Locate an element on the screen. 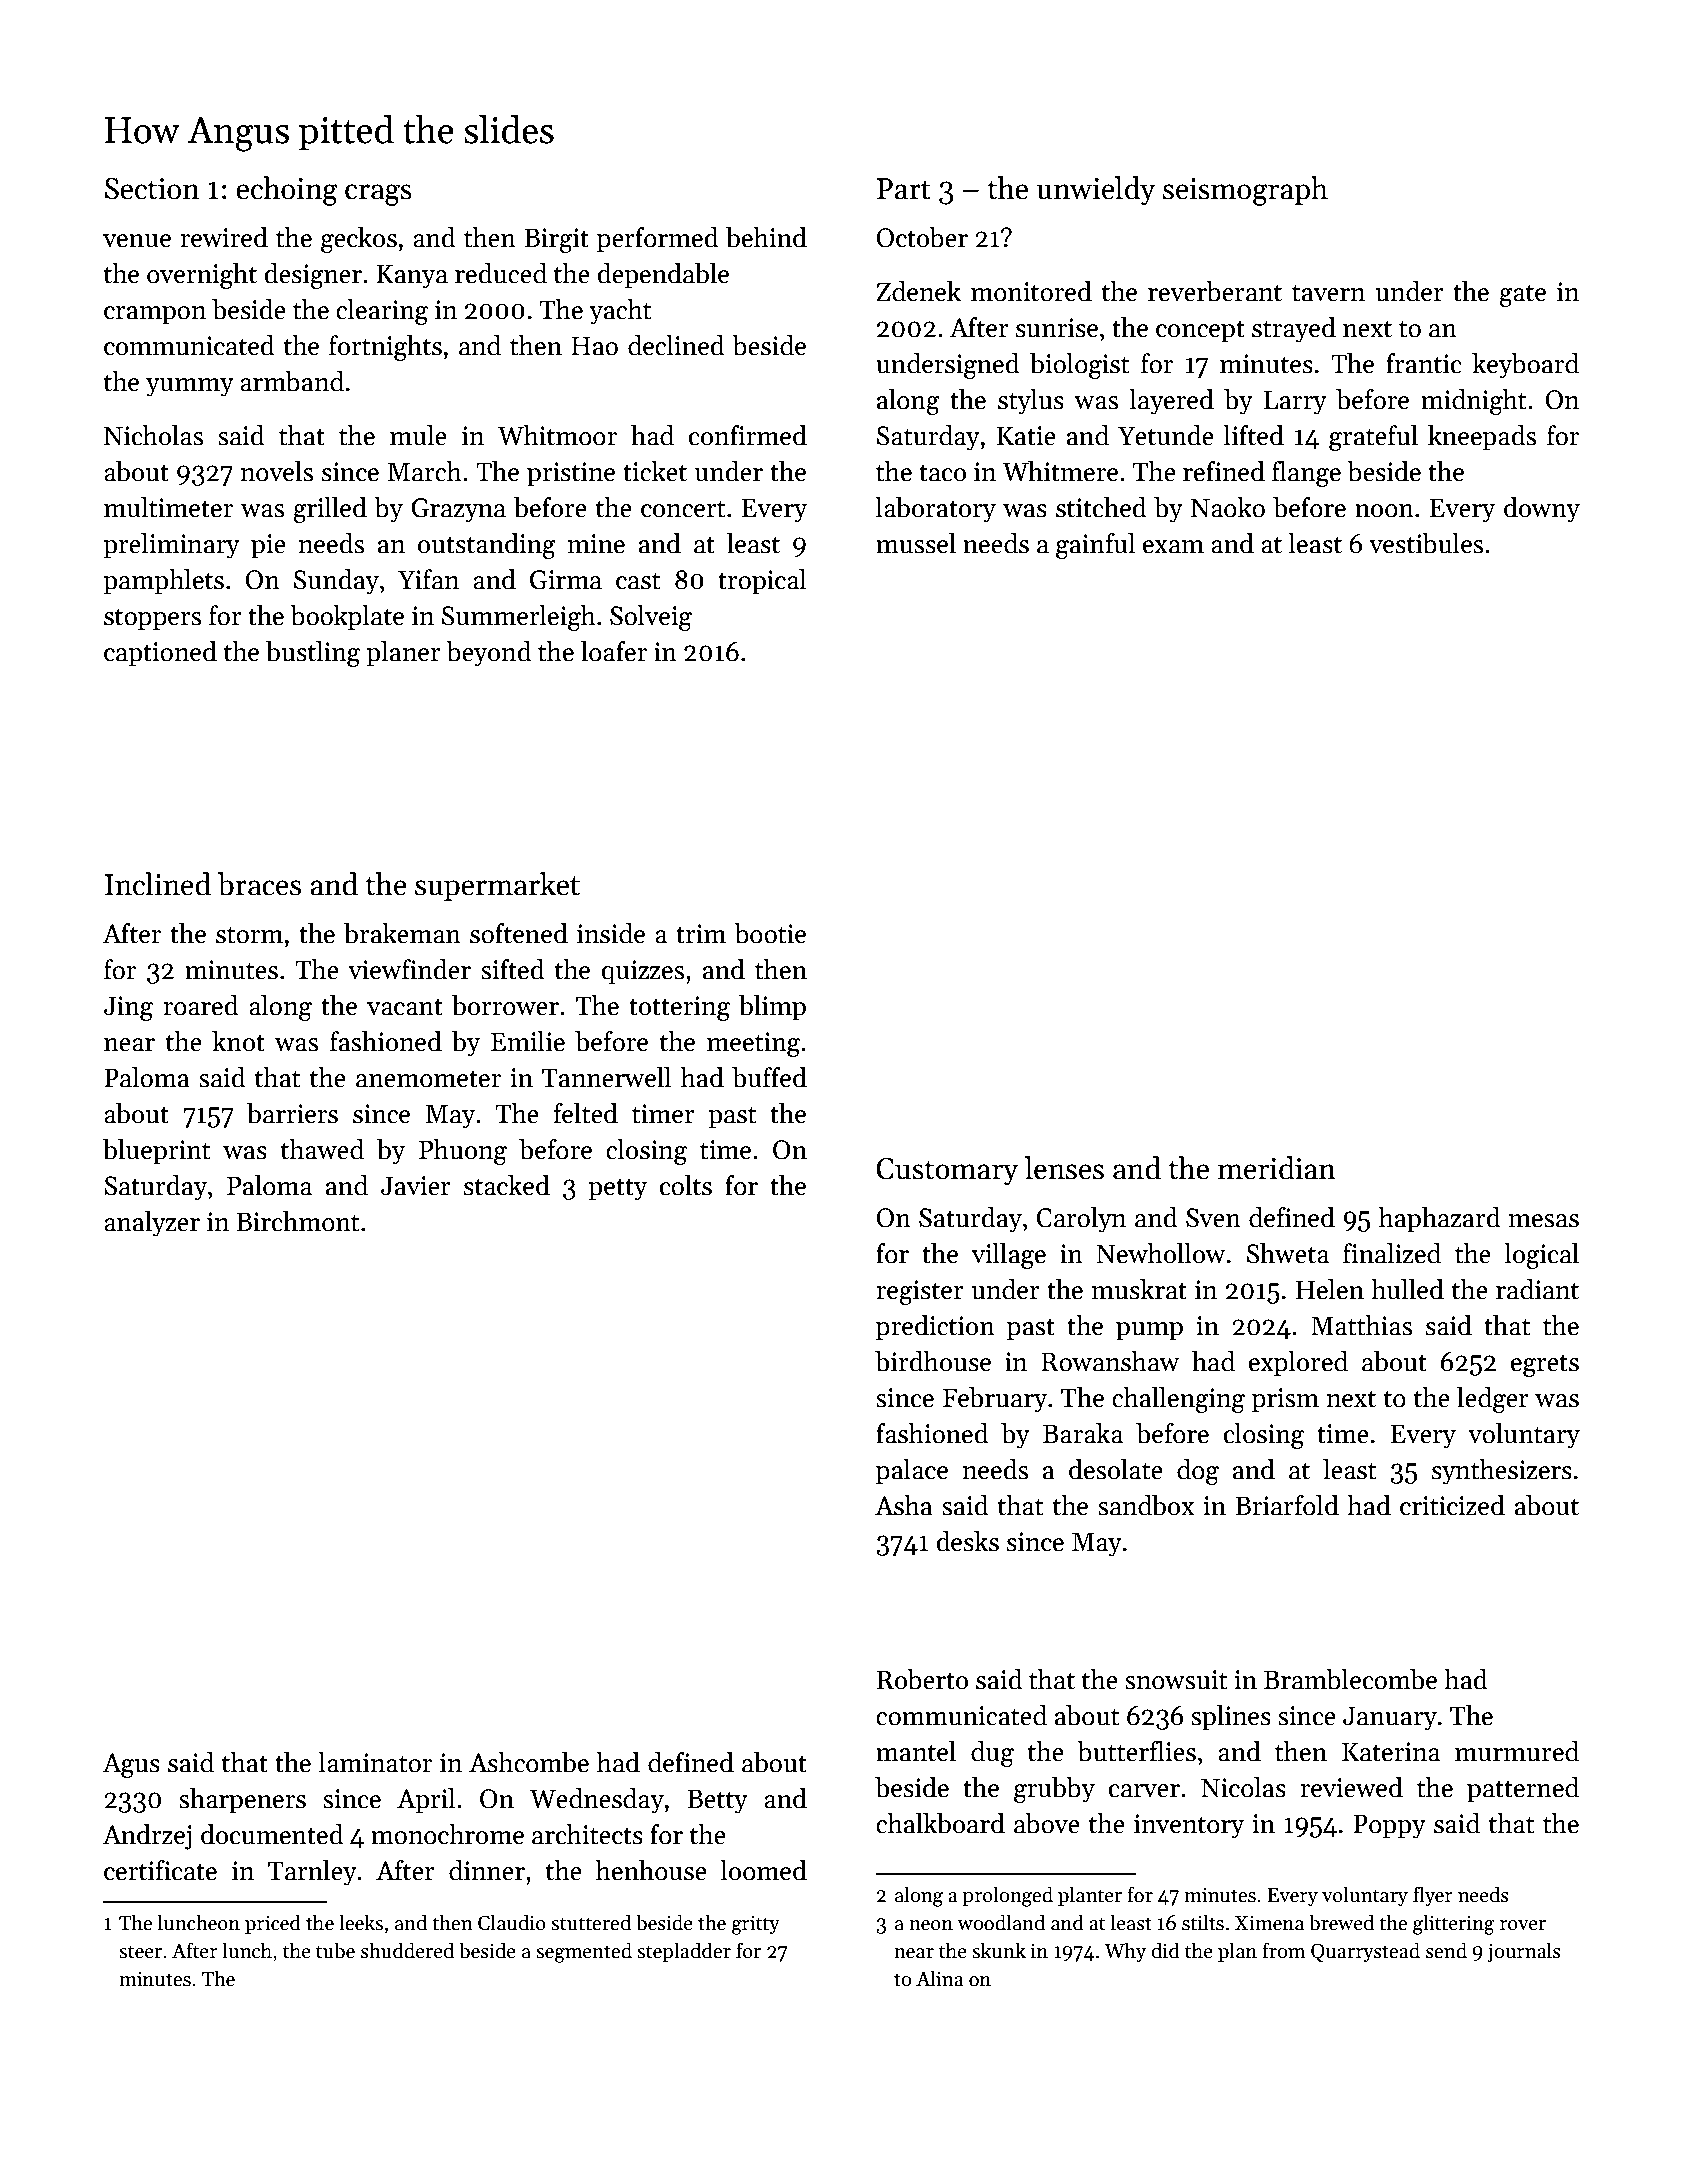 The height and width of the screenshot is (2178, 1683). gainful is located at coordinates (1095, 546).
